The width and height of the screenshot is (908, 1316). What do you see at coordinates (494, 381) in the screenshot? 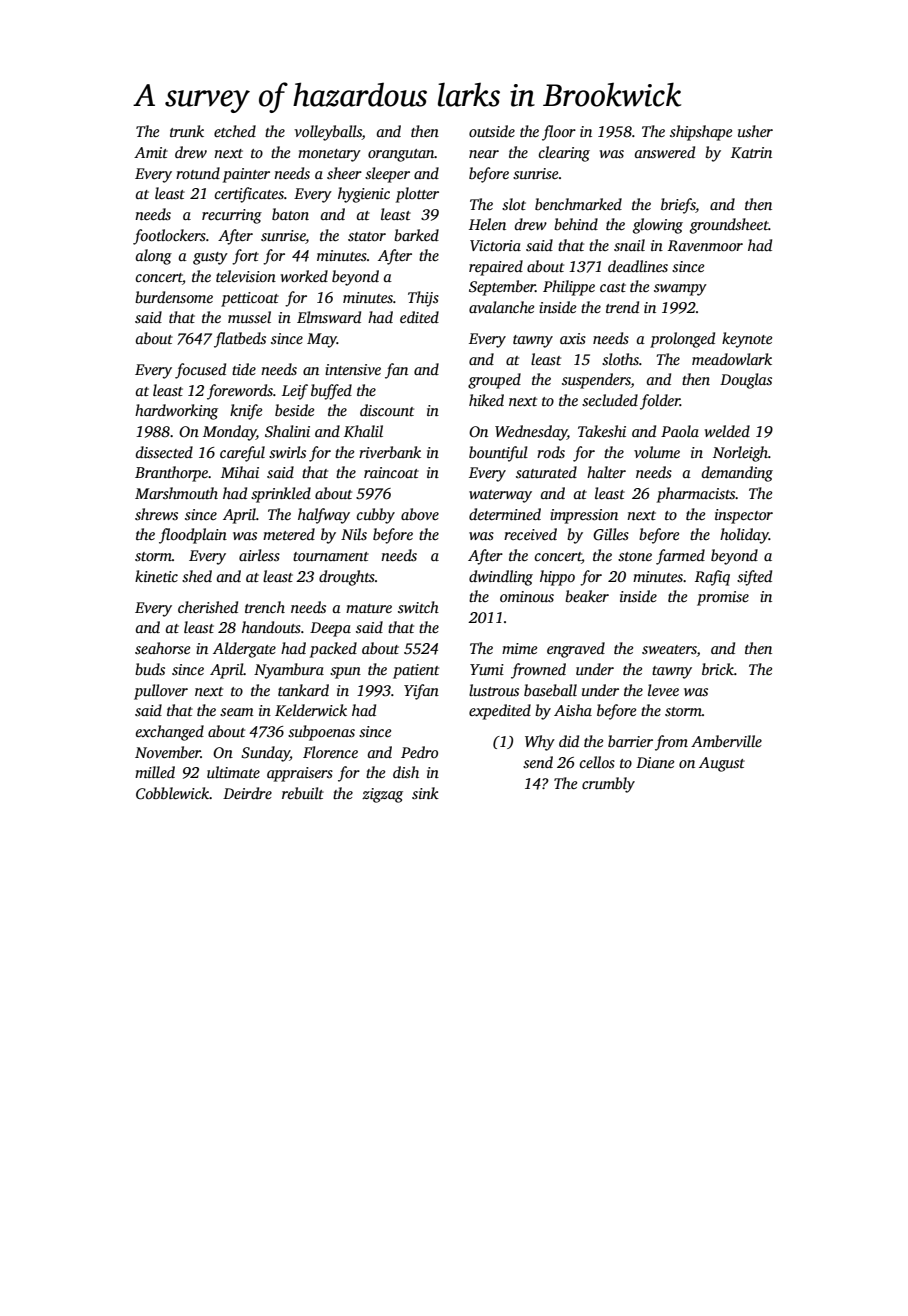
I see `grouped` at bounding box center [494, 381].
